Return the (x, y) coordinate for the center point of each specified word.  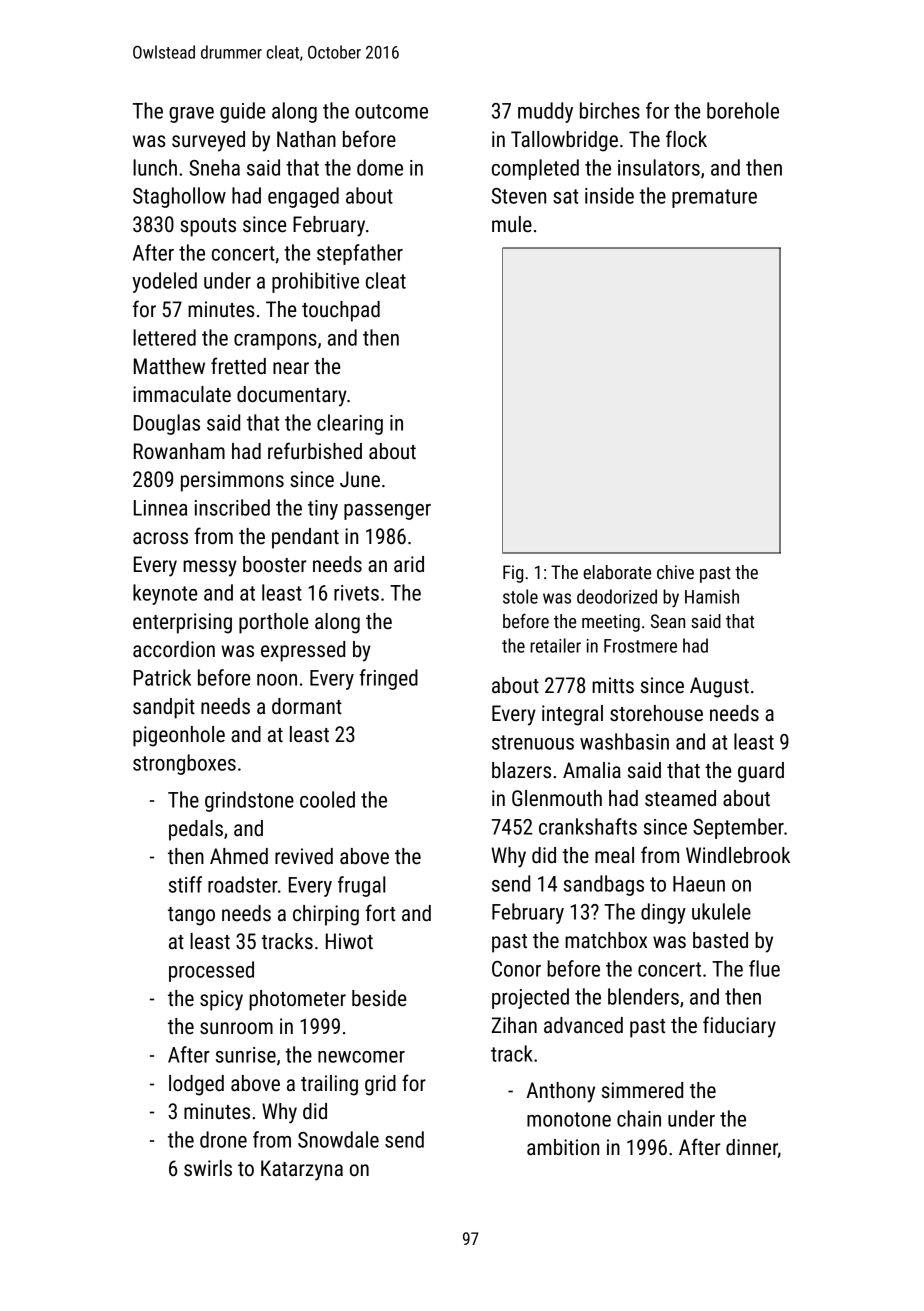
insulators (659, 167)
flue (764, 968)
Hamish (712, 596)
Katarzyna (302, 1170)
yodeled (164, 282)
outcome (391, 111)
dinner (752, 1147)
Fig (513, 574)
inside (609, 195)
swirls (208, 1168)
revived (304, 856)
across (160, 538)
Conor (516, 969)
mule (512, 224)
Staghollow (179, 197)
